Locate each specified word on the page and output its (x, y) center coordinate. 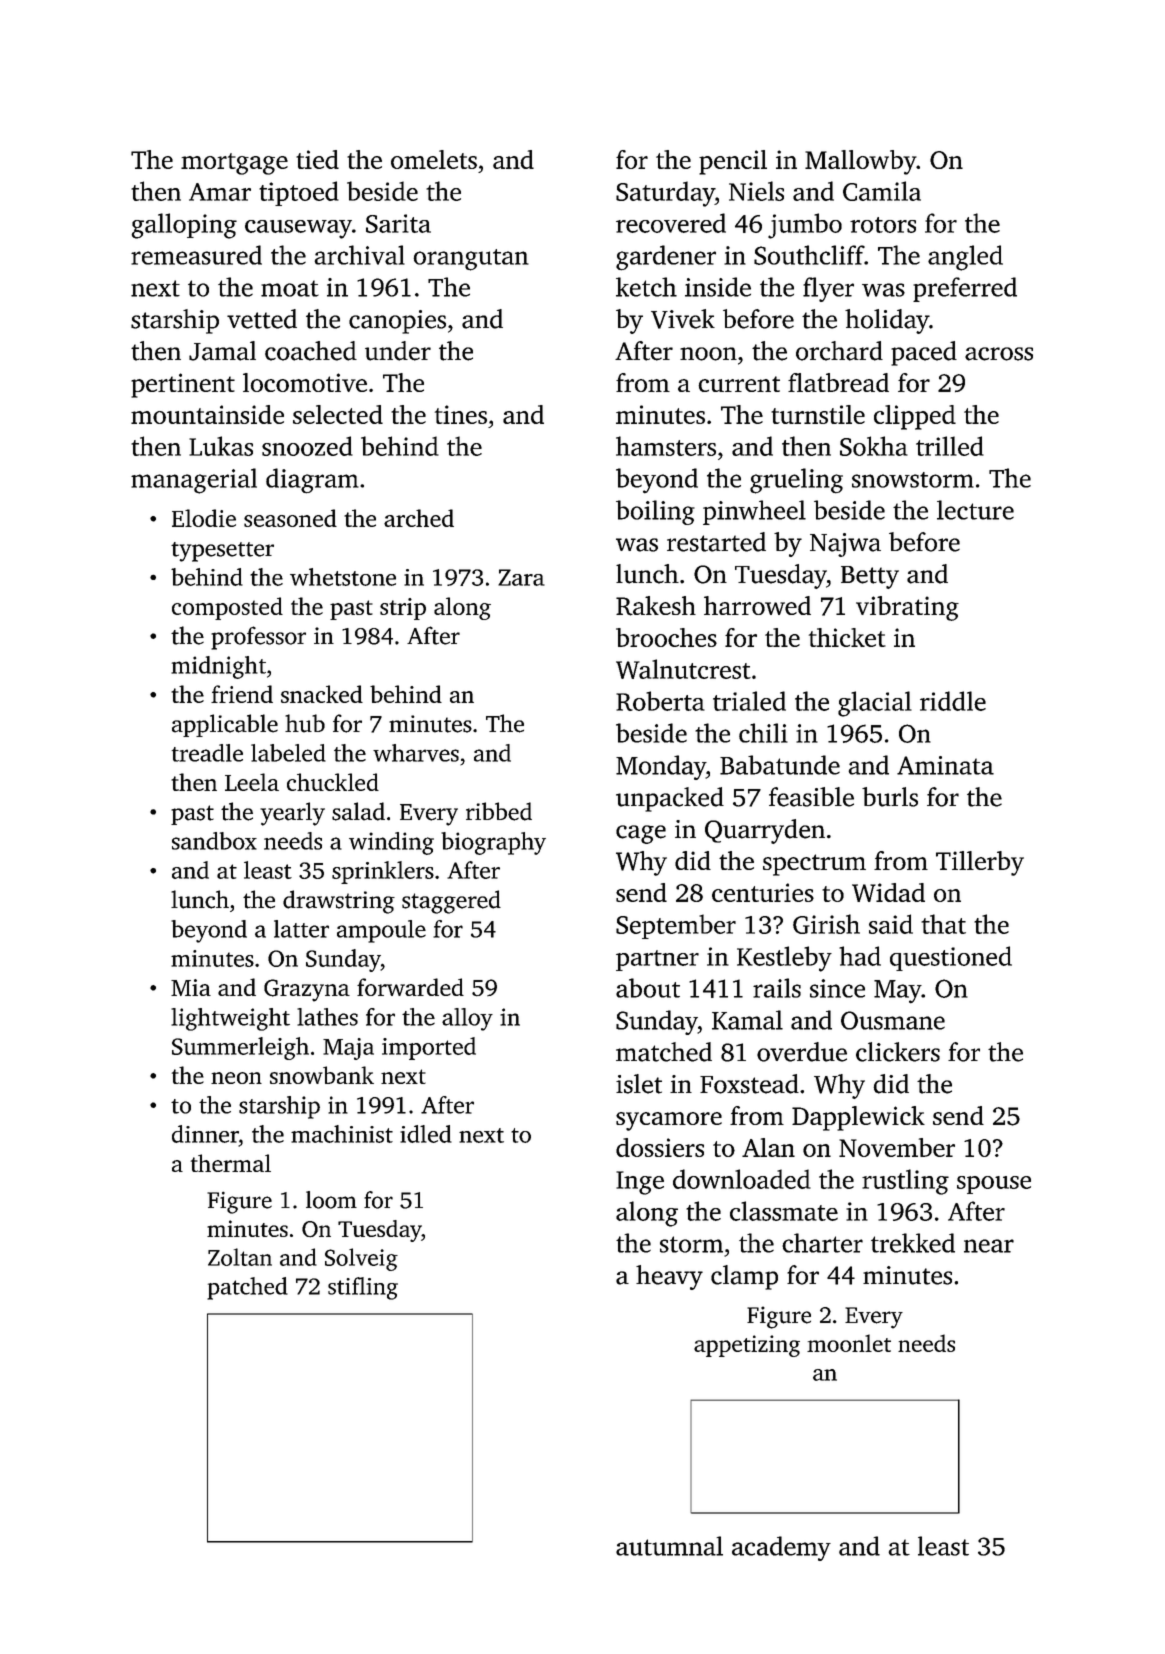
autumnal (669, 1546)
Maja (348, 1049)
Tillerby (980, 863)
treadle (207, 753)
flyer (828, 289)
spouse (994, 1185)
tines (461, 414)
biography (493, 843)
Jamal (222, 351)
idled (426, 1134)
